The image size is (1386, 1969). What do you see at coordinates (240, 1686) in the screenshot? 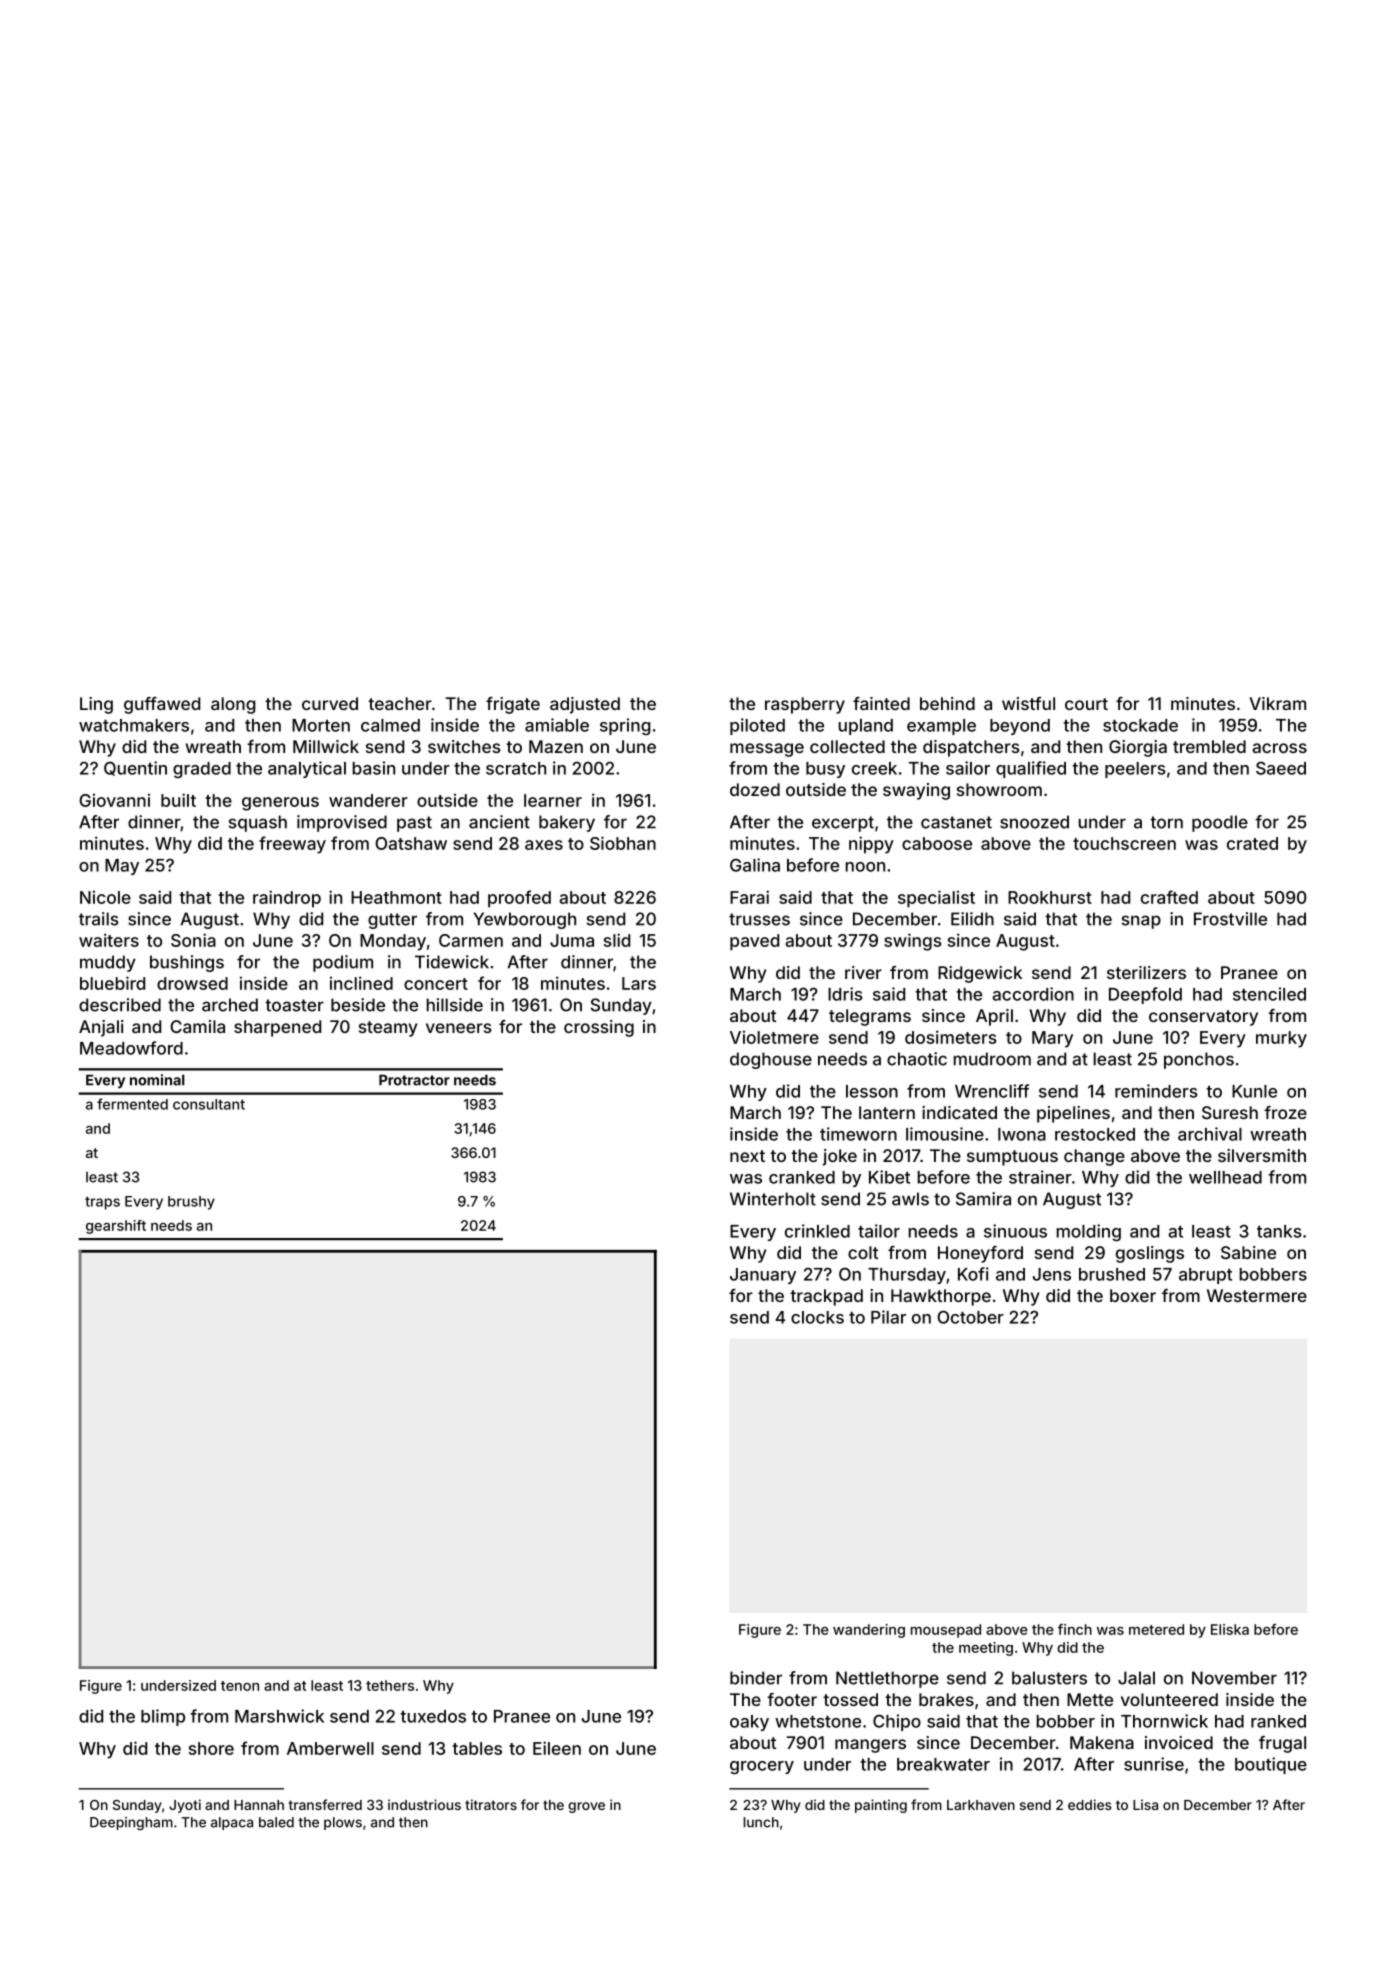
I see `tenon` at bounding box center [240, 1686].
